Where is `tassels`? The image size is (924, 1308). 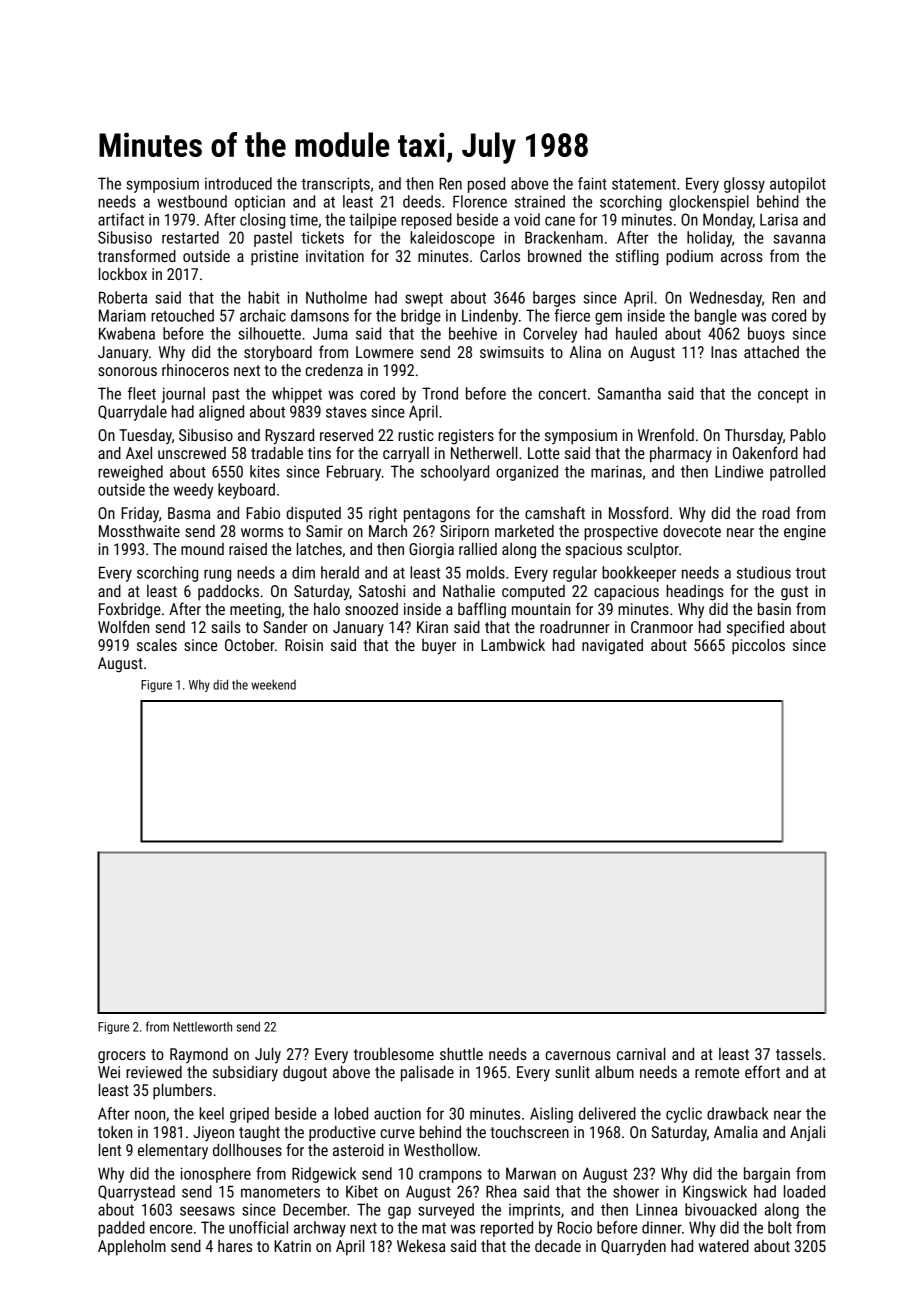 tassels is located at coordinates (798, 1054).
